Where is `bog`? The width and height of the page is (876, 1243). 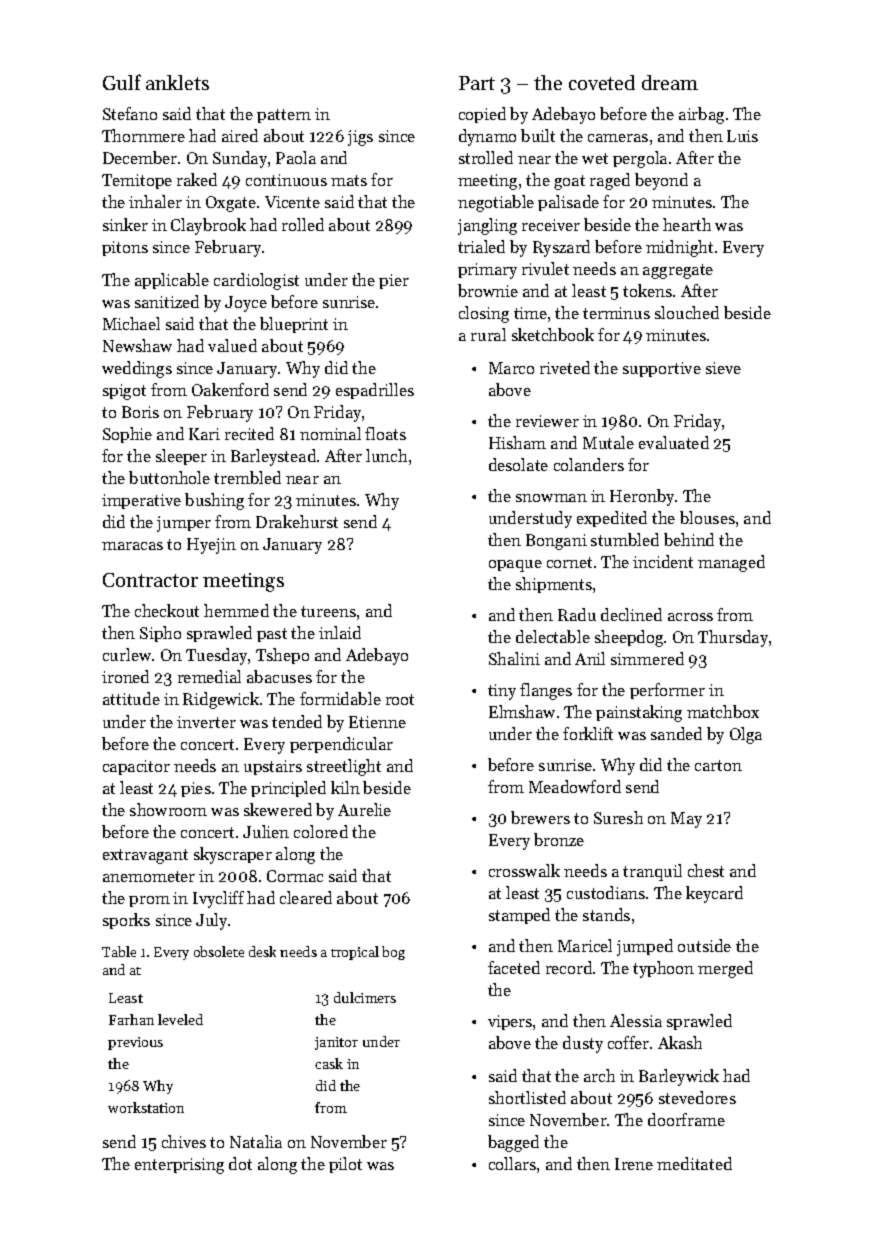 bog is located at coordinates (393, 953).
